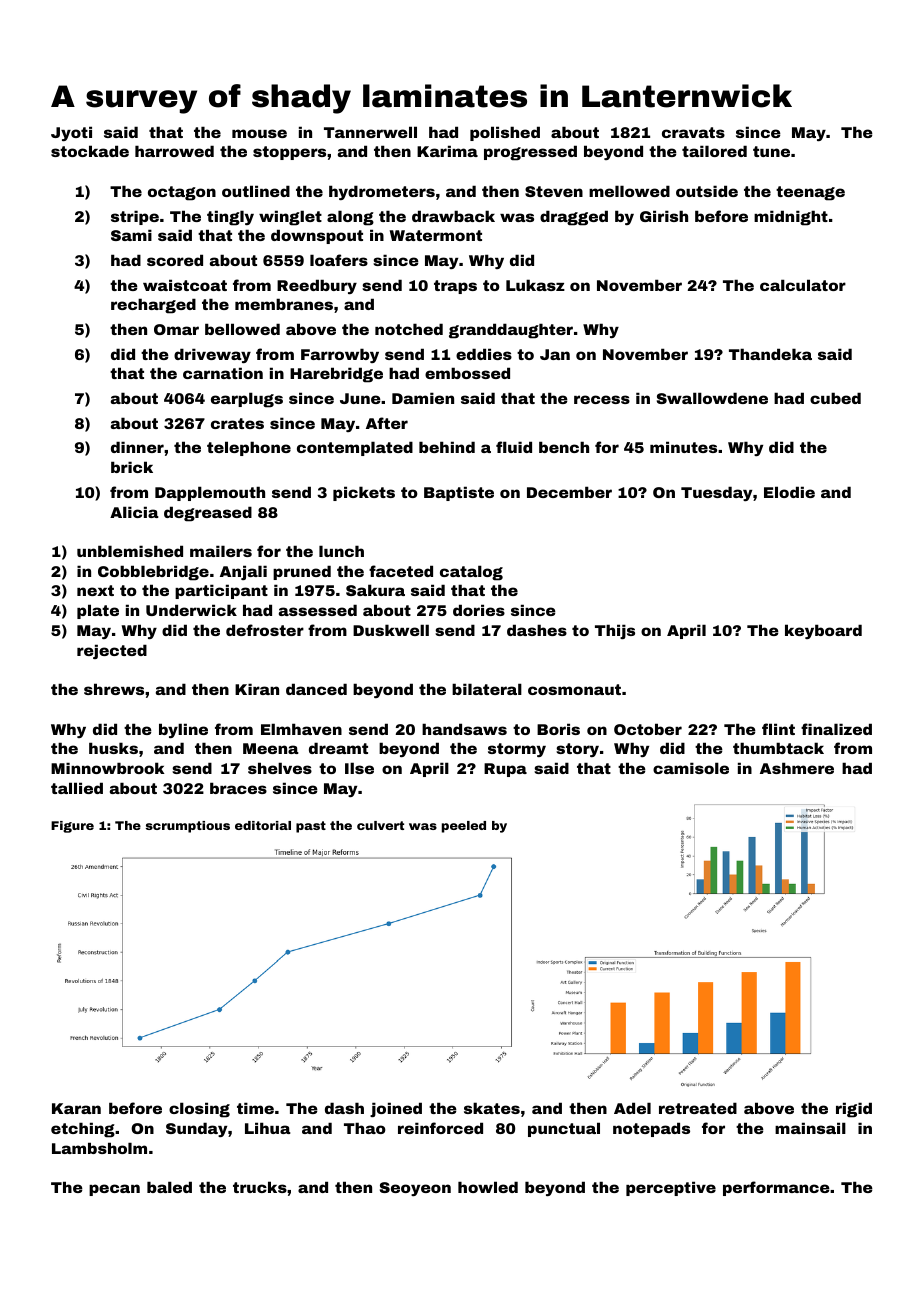 The width and height of the page is (924, 1308). Describe the element at coordinates (771, 151) in the page. I see `tune` at that location.
